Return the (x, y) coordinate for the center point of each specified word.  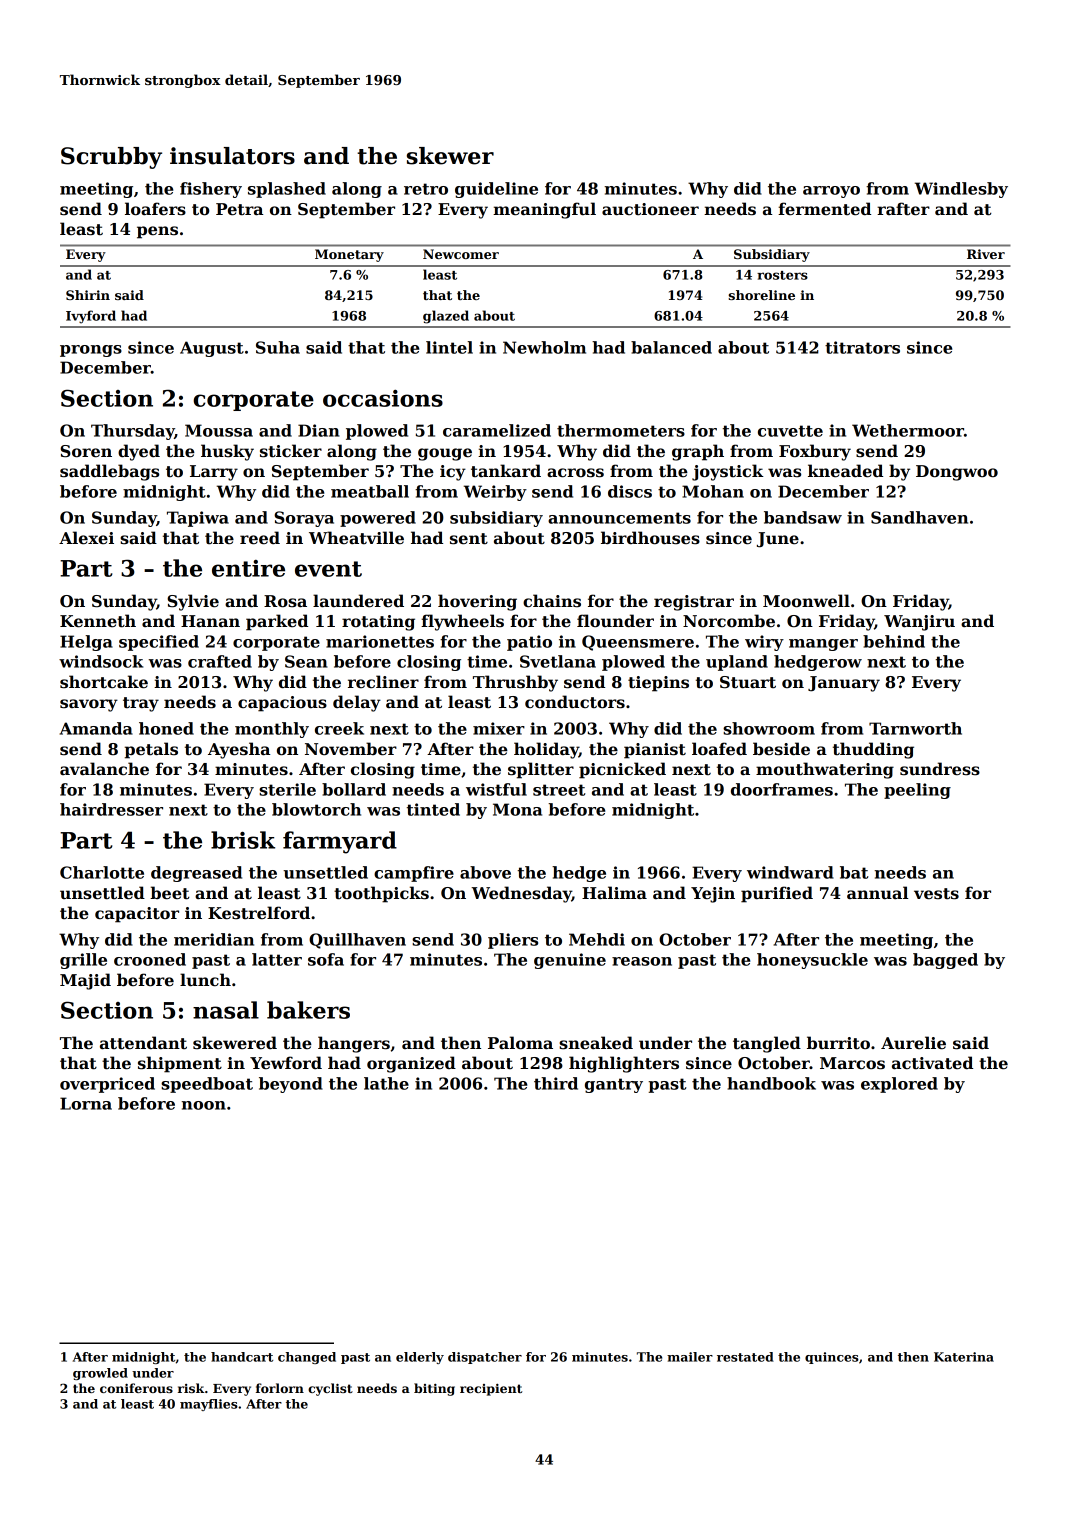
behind (894, 641)
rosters (782, 275)
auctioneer (650, 209)
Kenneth (98, 621)
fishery (211, 190)
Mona (517, 809)
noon (204, 1105)
